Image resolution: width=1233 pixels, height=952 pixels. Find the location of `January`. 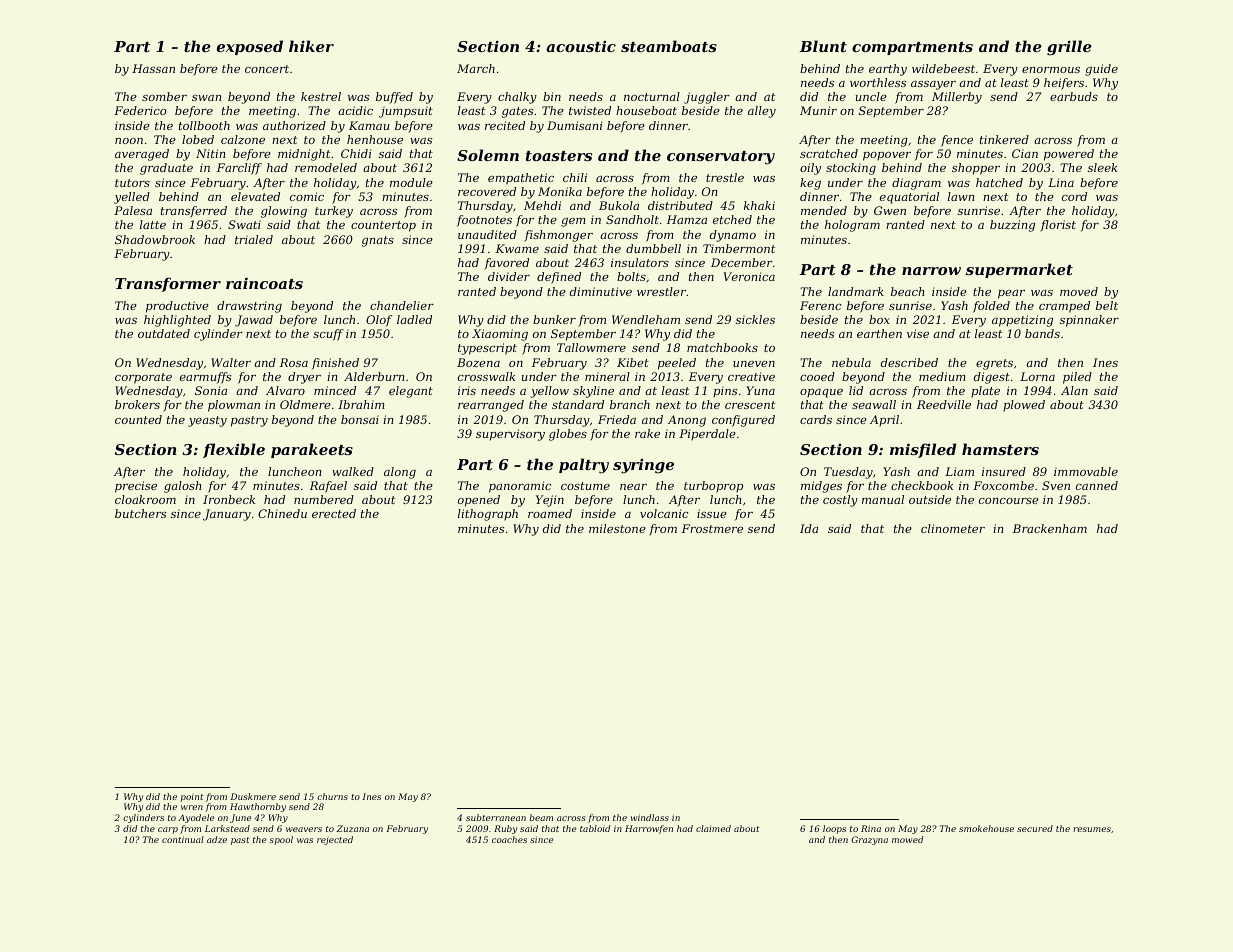

January is located at coordinates (227, 515).
